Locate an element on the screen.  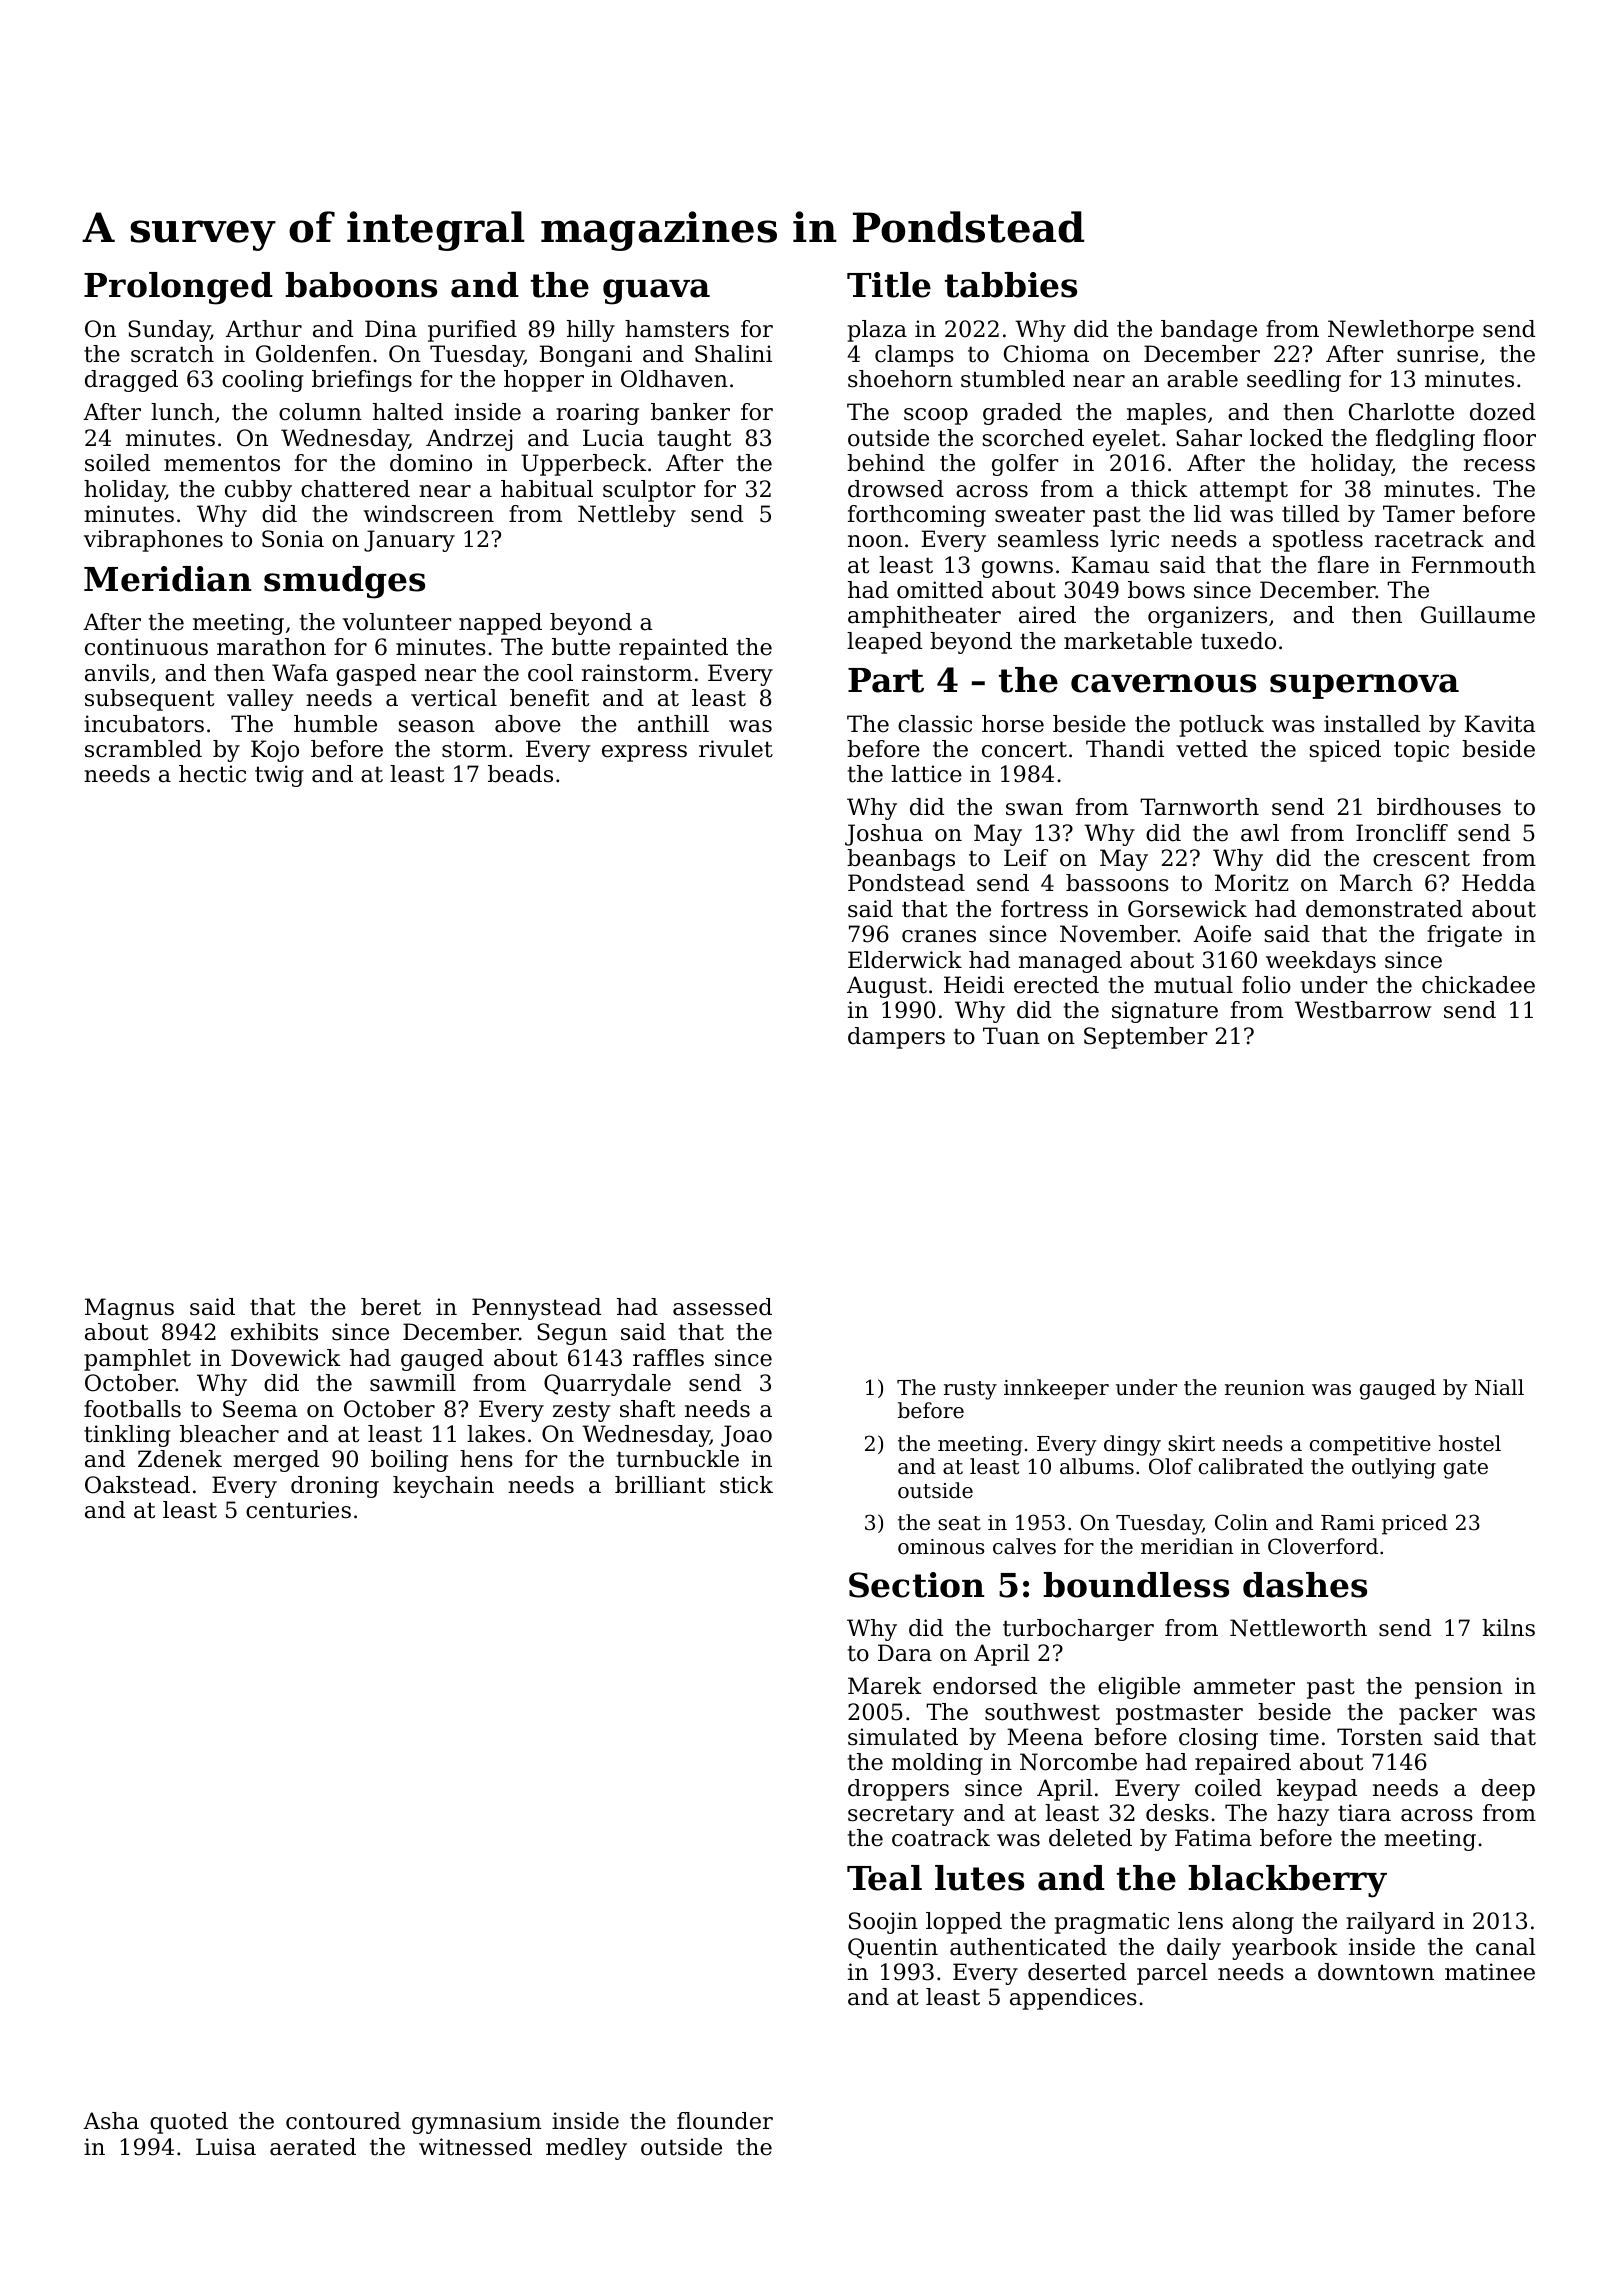
witnessed is located at coordinates (475, 2147).
